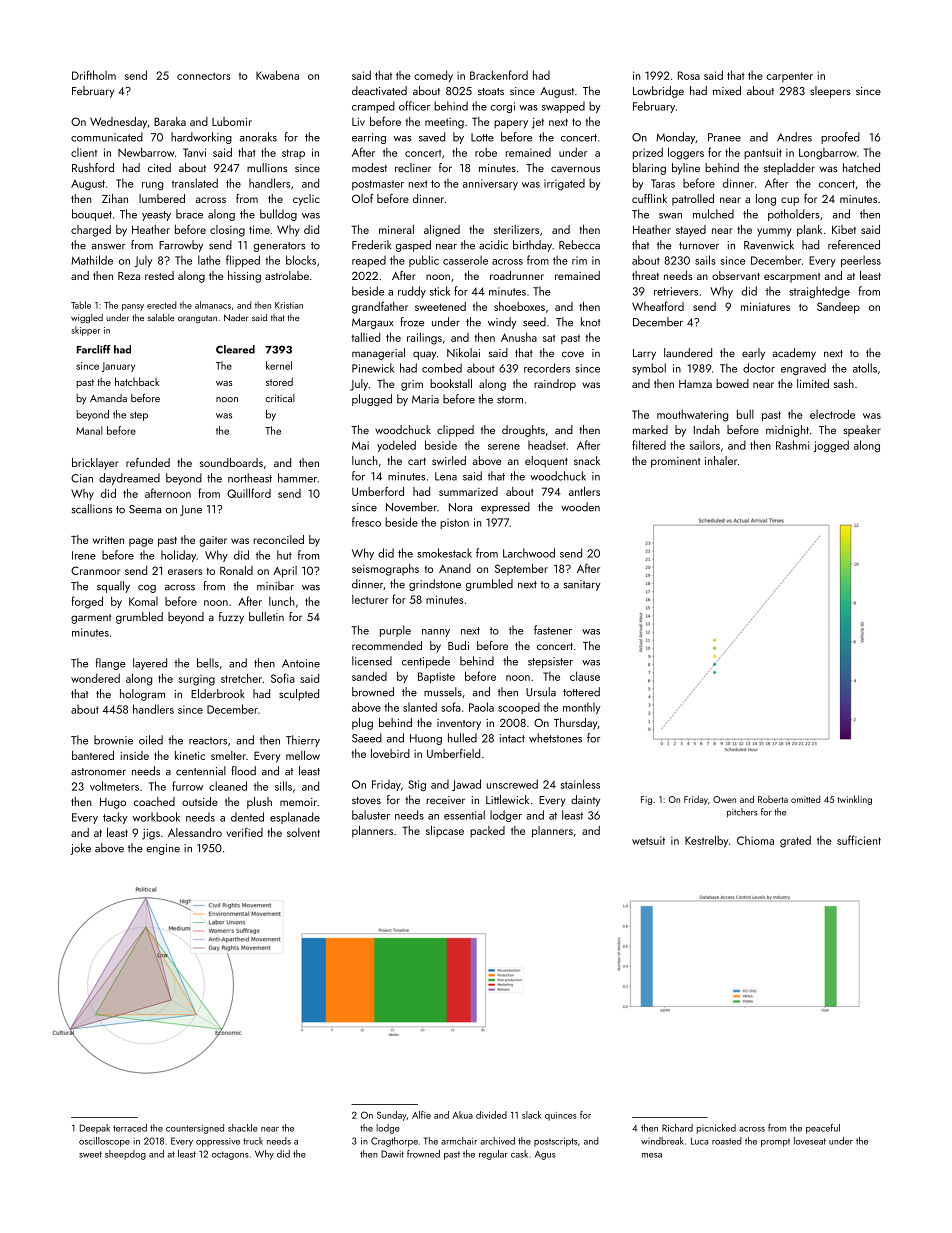 Image resolution: width=952 pixels, height=1233 pixels. What do you see at coordinates (689, 75) in the screenshot?
I see `Rosa` at bounding box center [689, 75].
